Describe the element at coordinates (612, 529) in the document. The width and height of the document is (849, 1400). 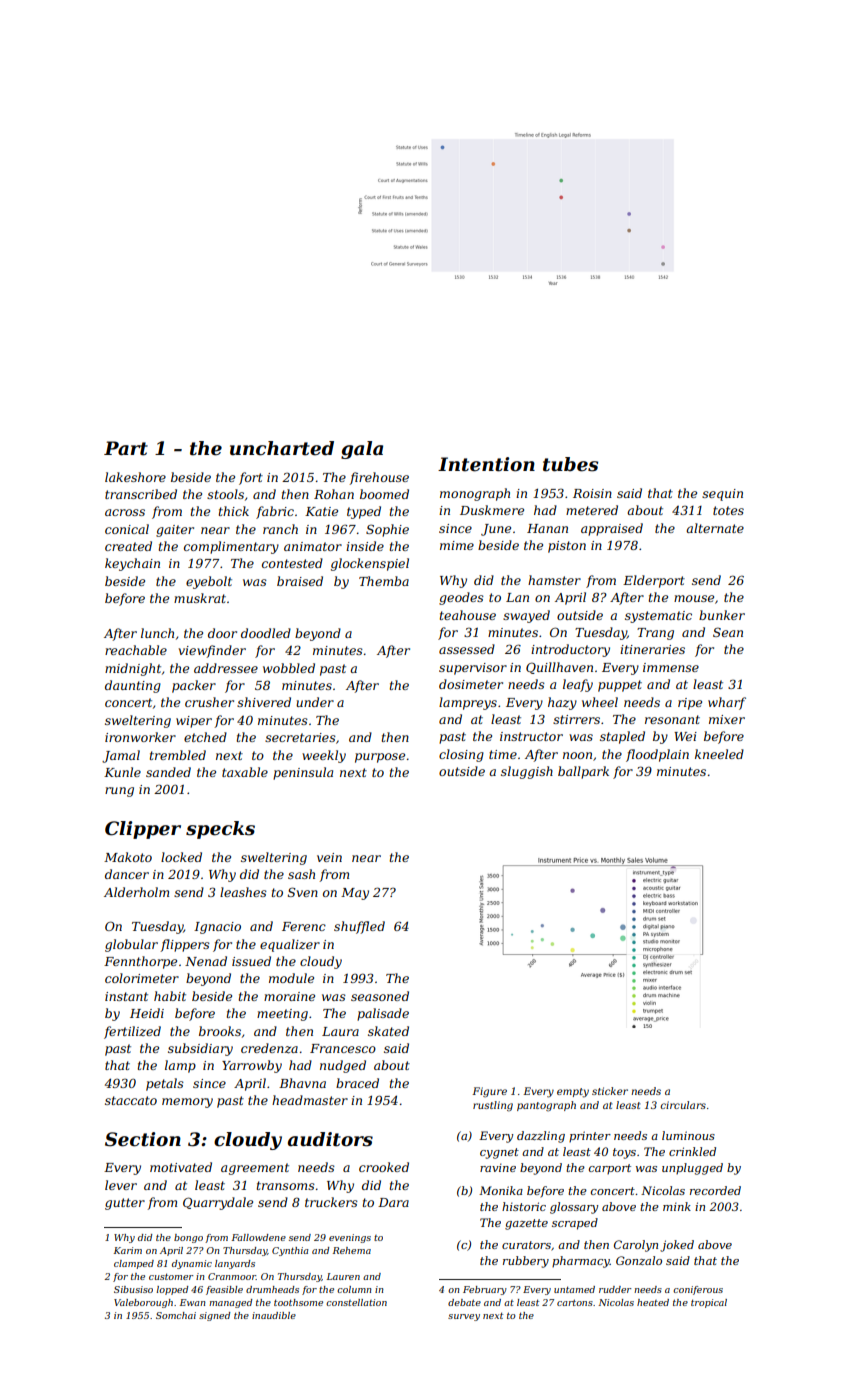
I see `appraised` at that location.
